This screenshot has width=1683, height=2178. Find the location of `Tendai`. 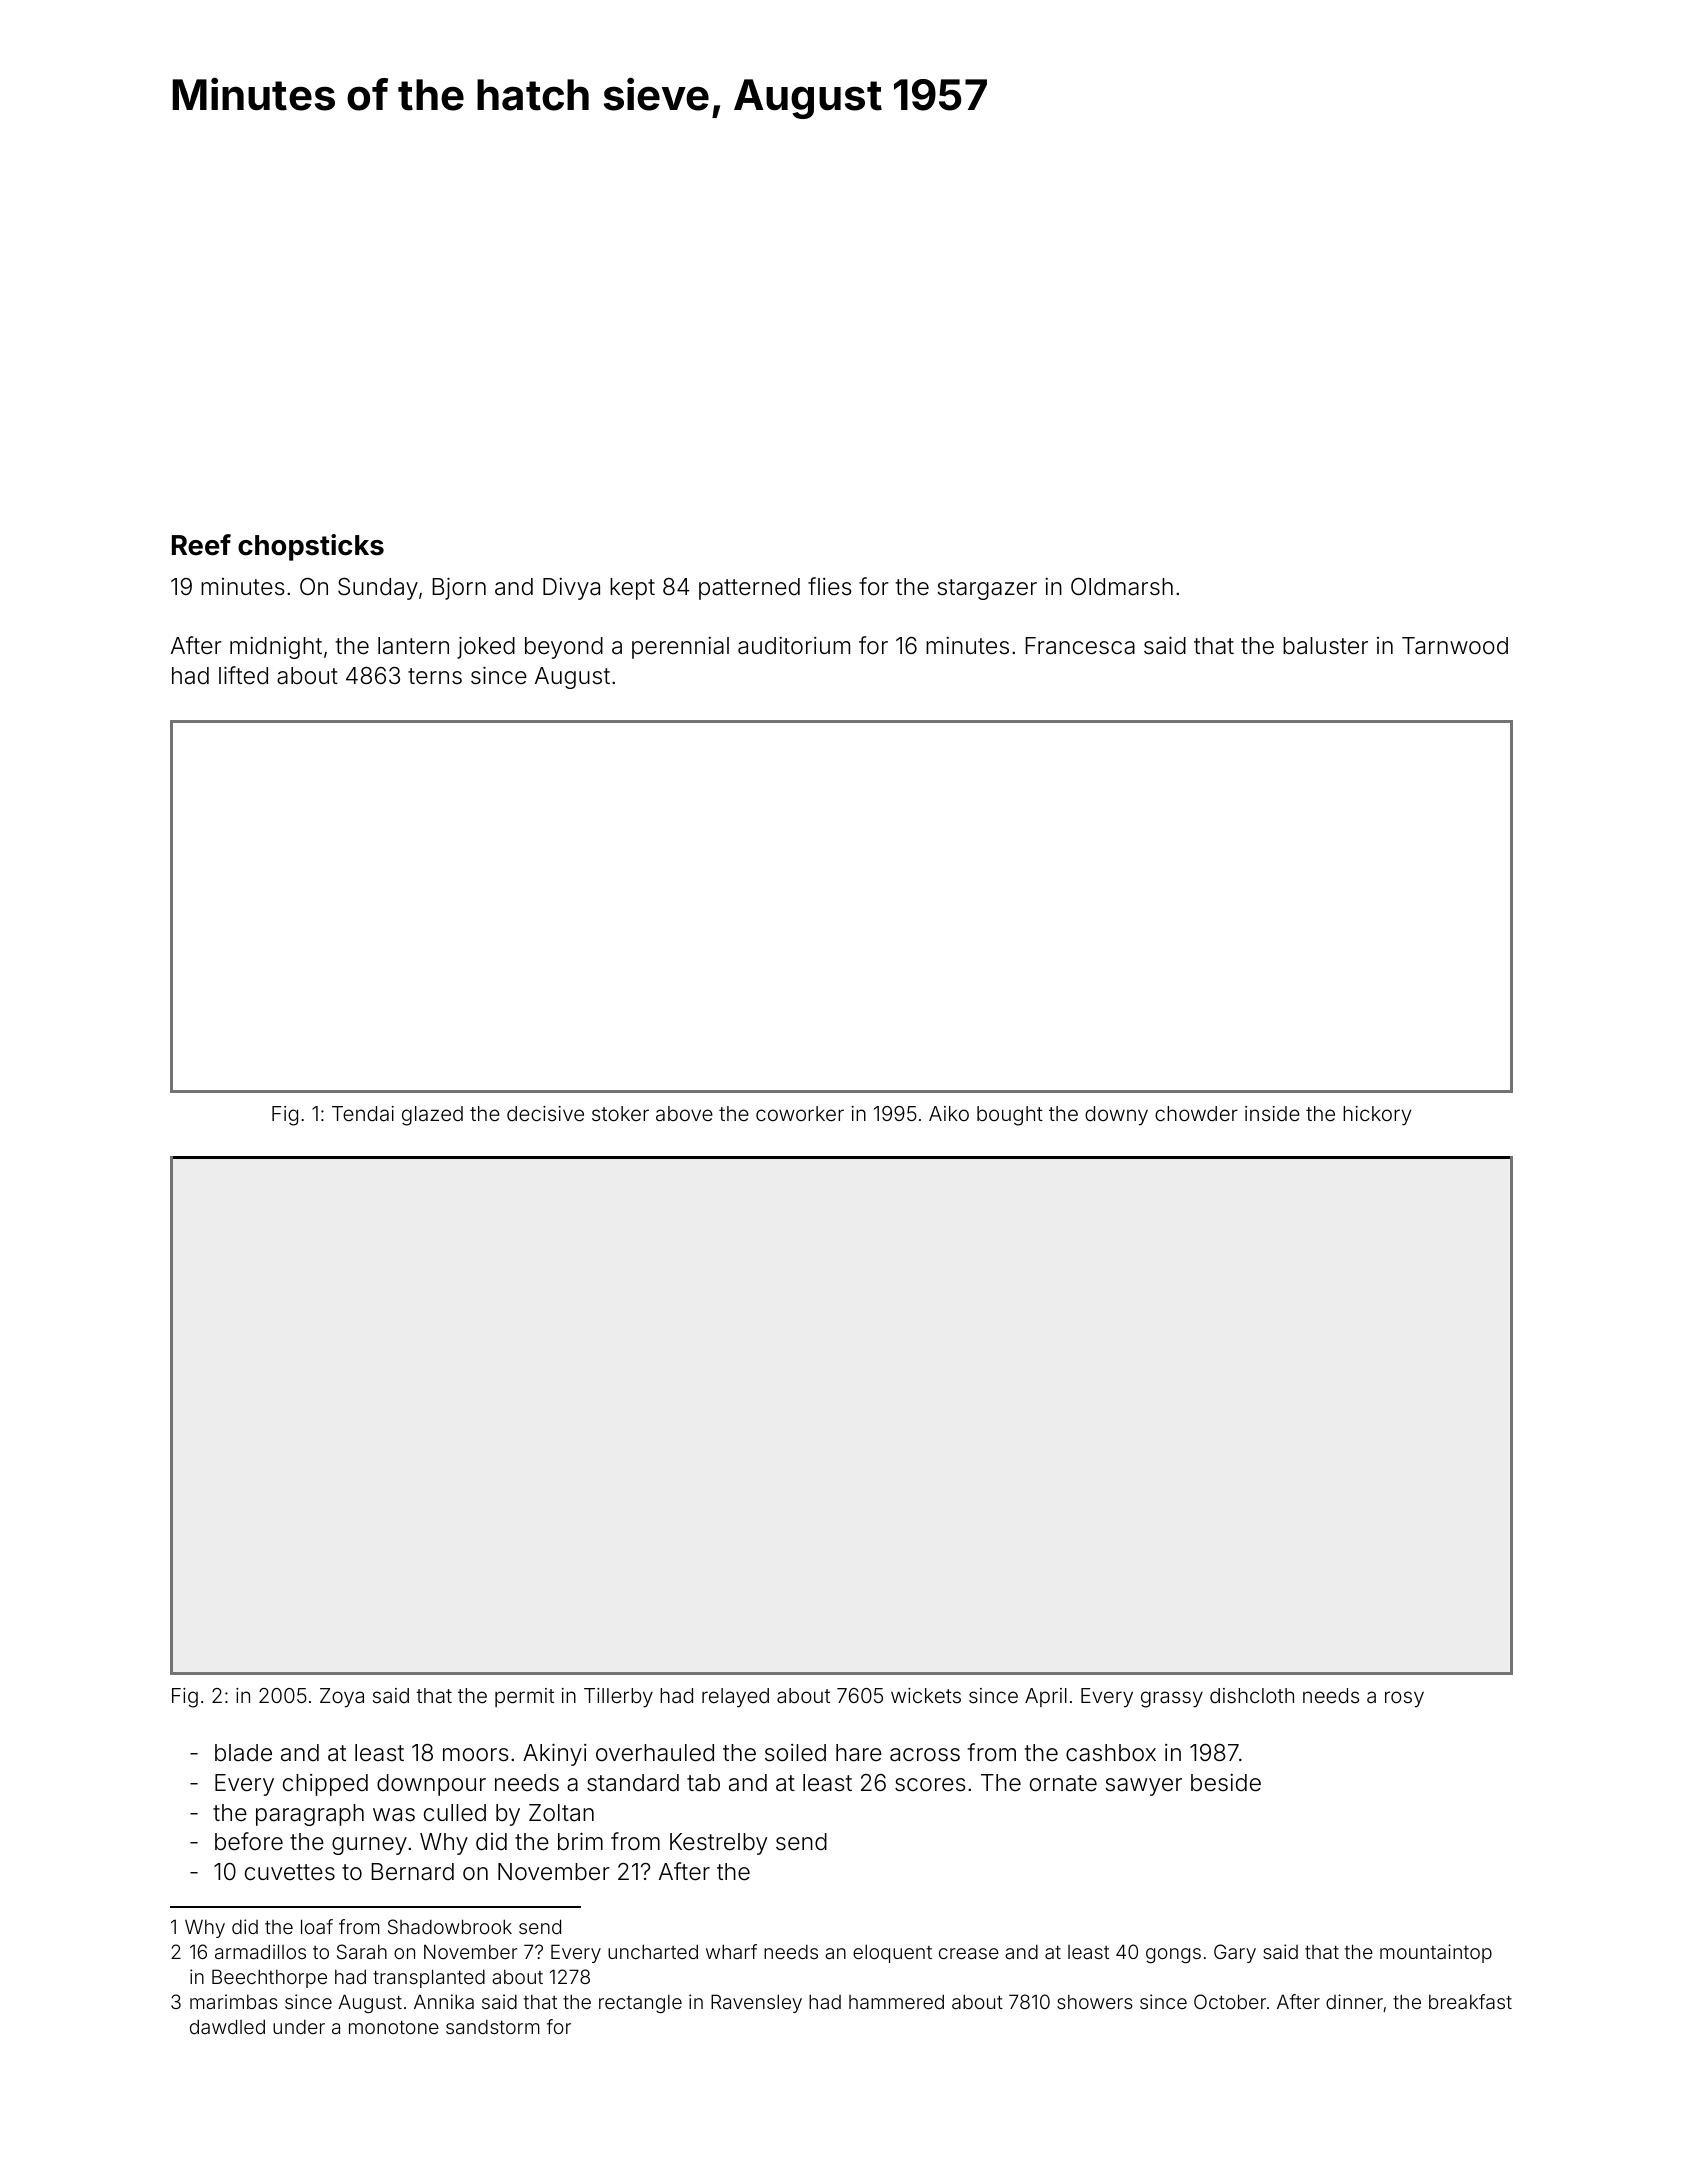

Tendai is located at coordinates (363, 1113).
